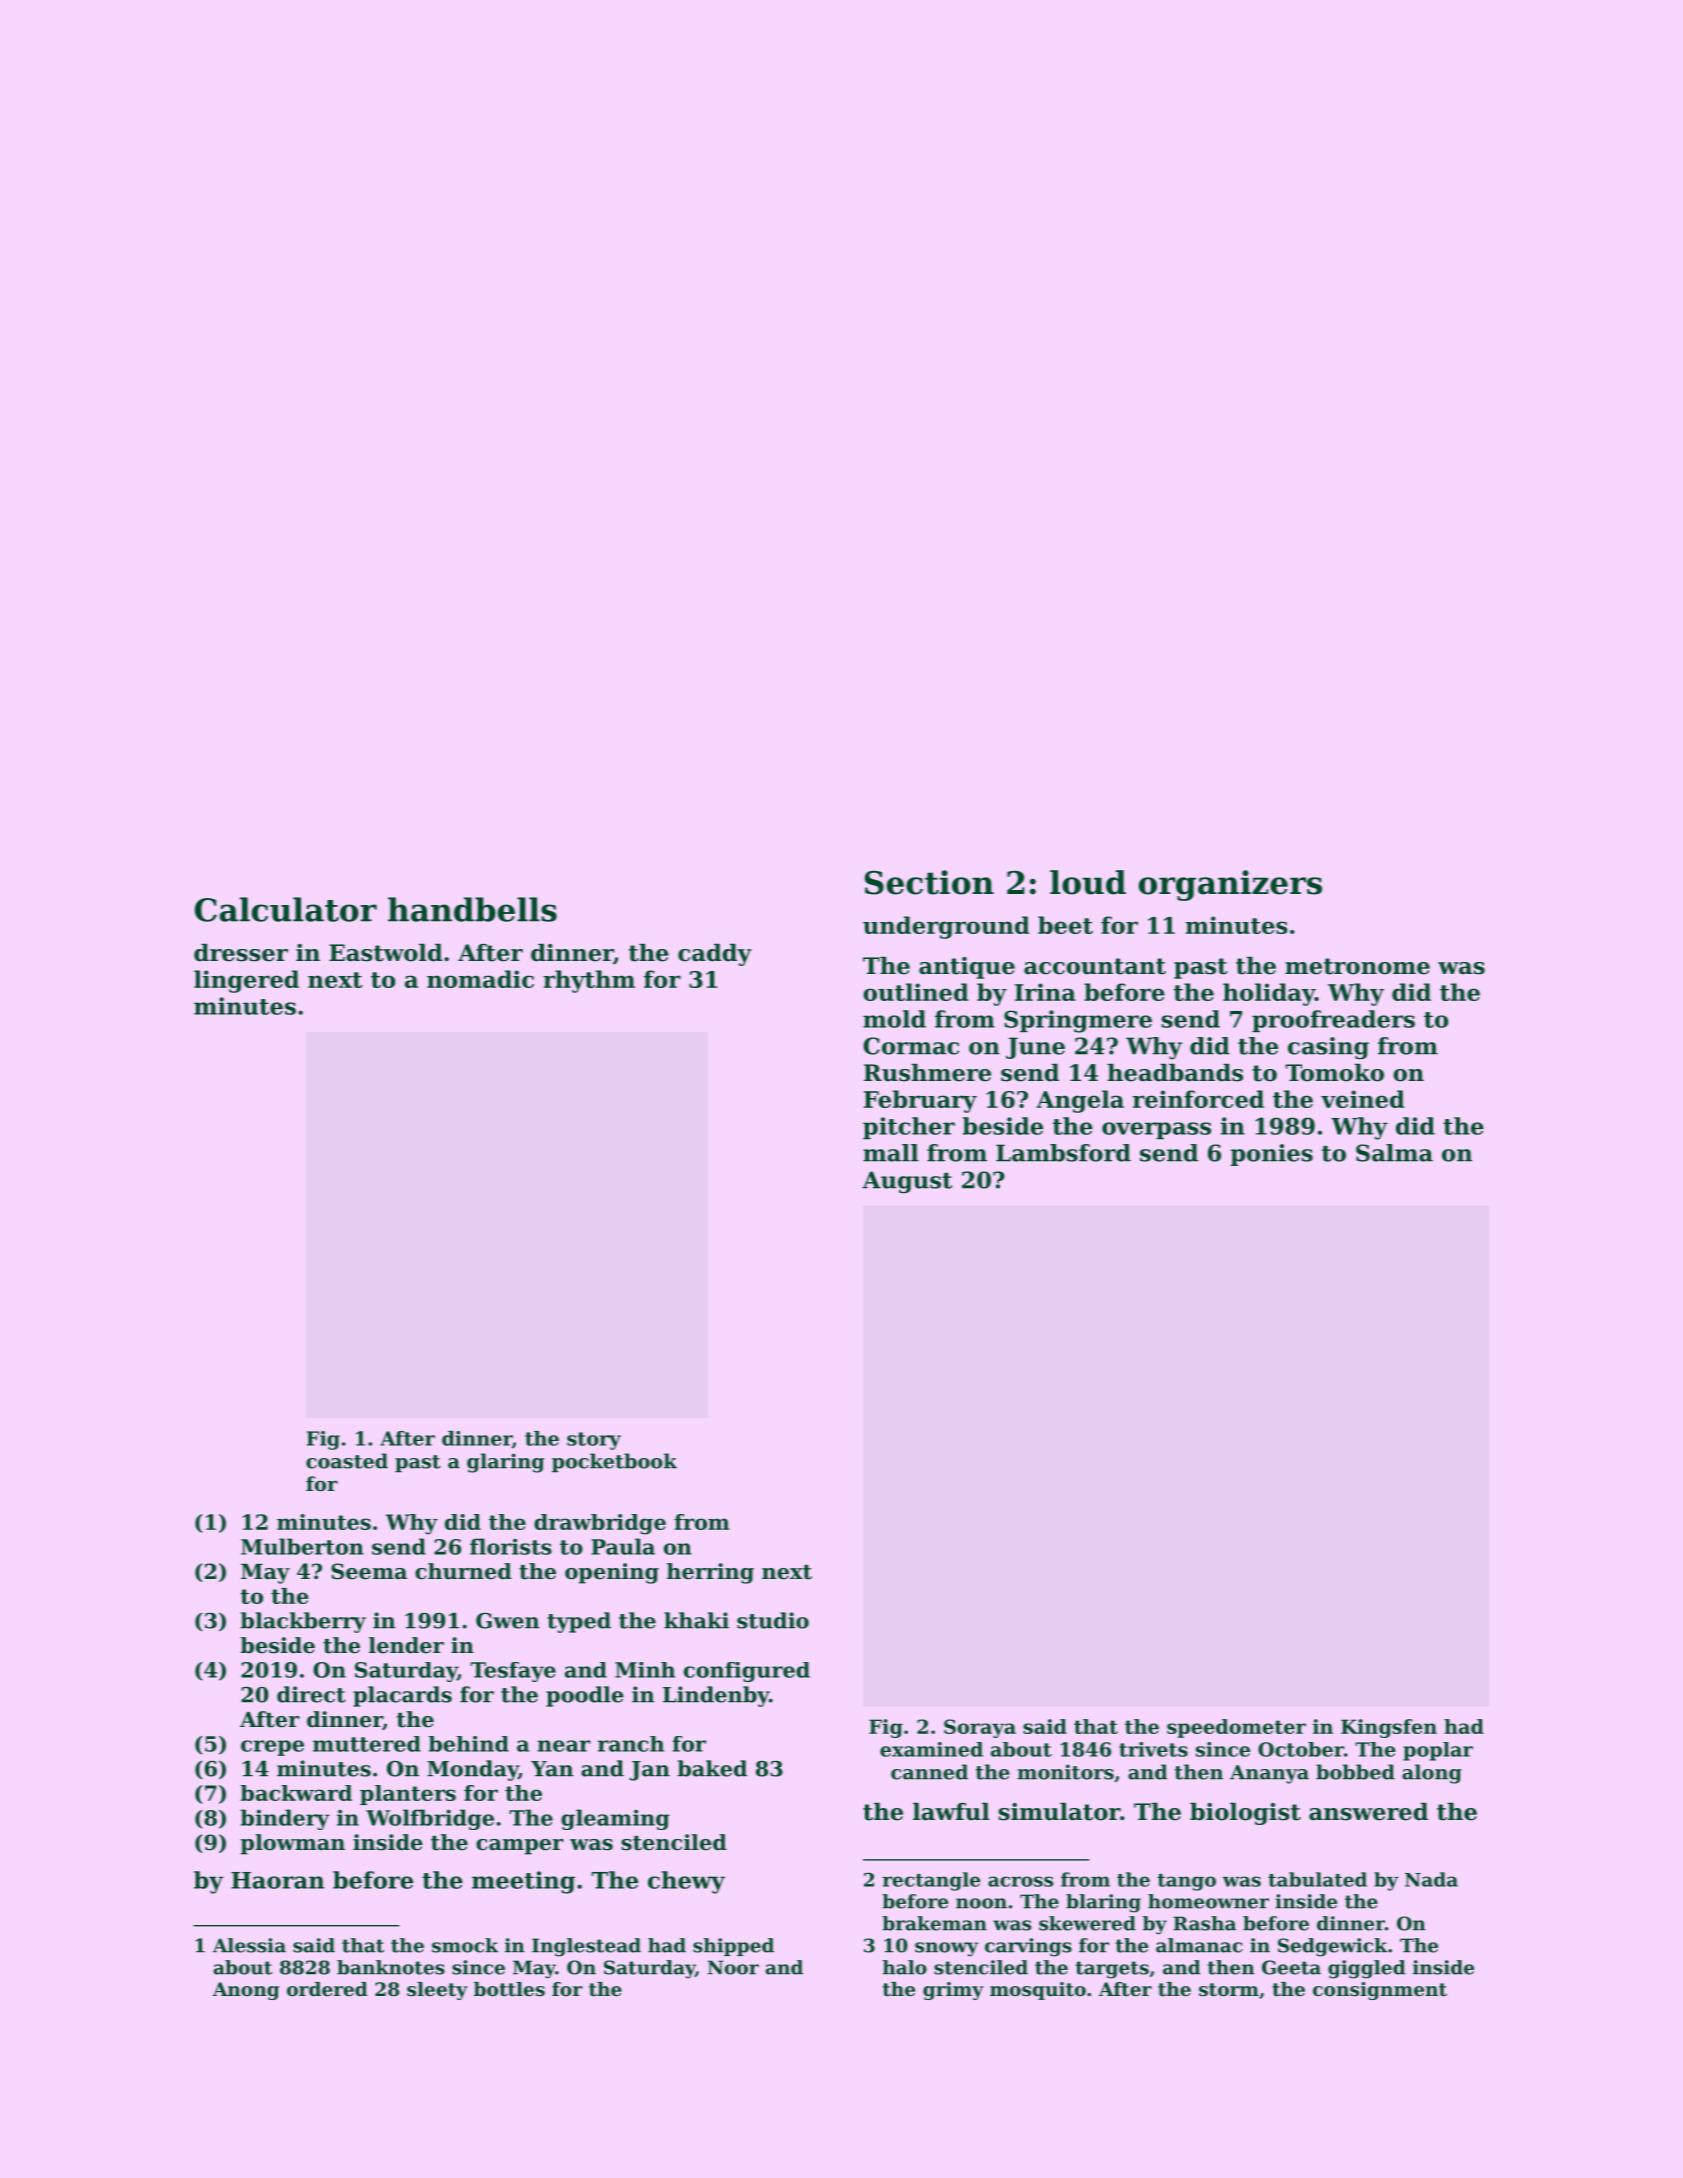 This document has width=1683, height=2178. Describe the element at coordinates (1357, 966) in the document. I see `metronome` at that location.
